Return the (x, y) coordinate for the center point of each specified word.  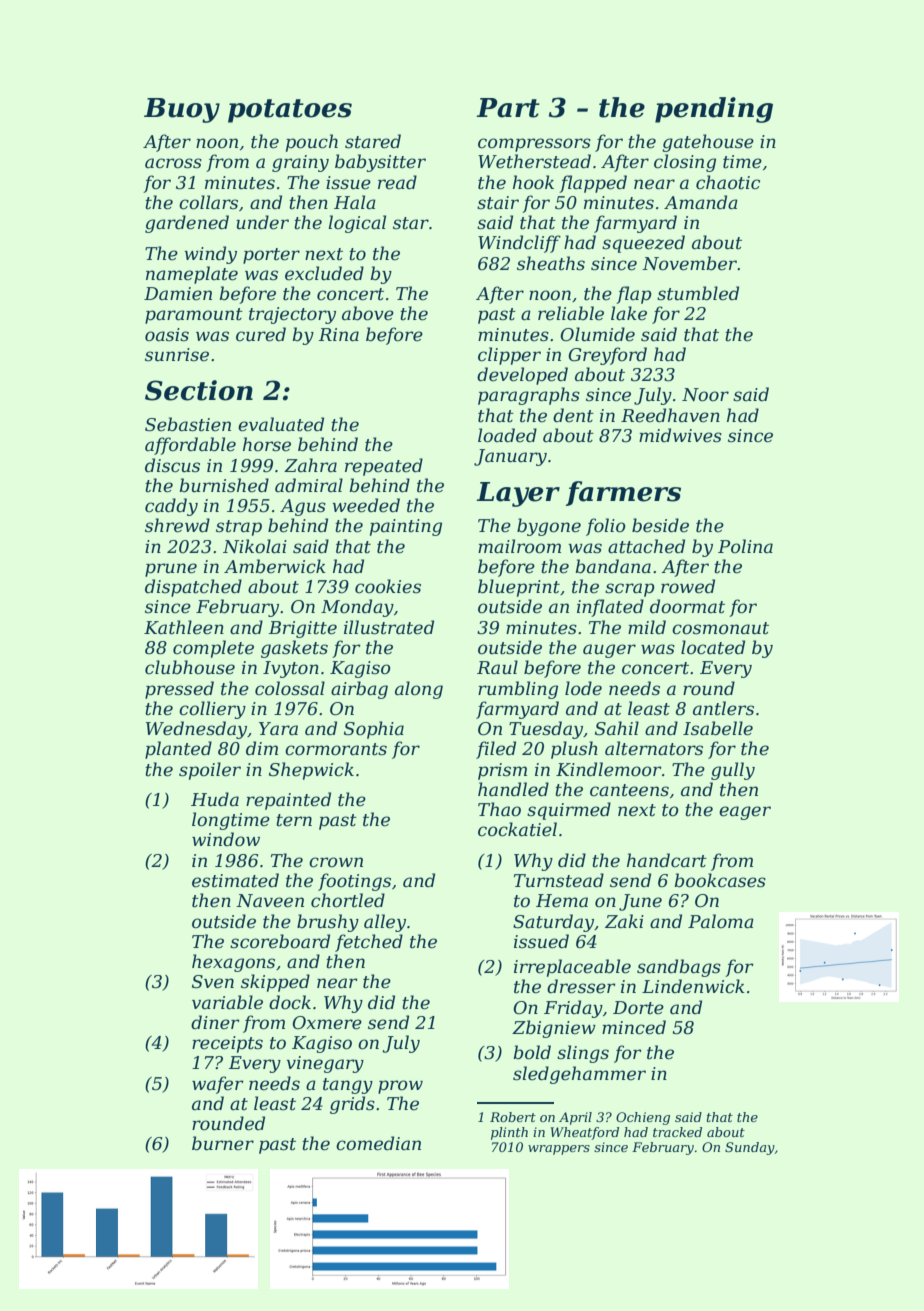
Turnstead (559, 880)
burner (223, 1143)
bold (532, 1052)
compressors (534, 145)
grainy (300, 163)
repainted (288, 801)
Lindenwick (693, 986)
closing (685, 163)
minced (634, 1027)
